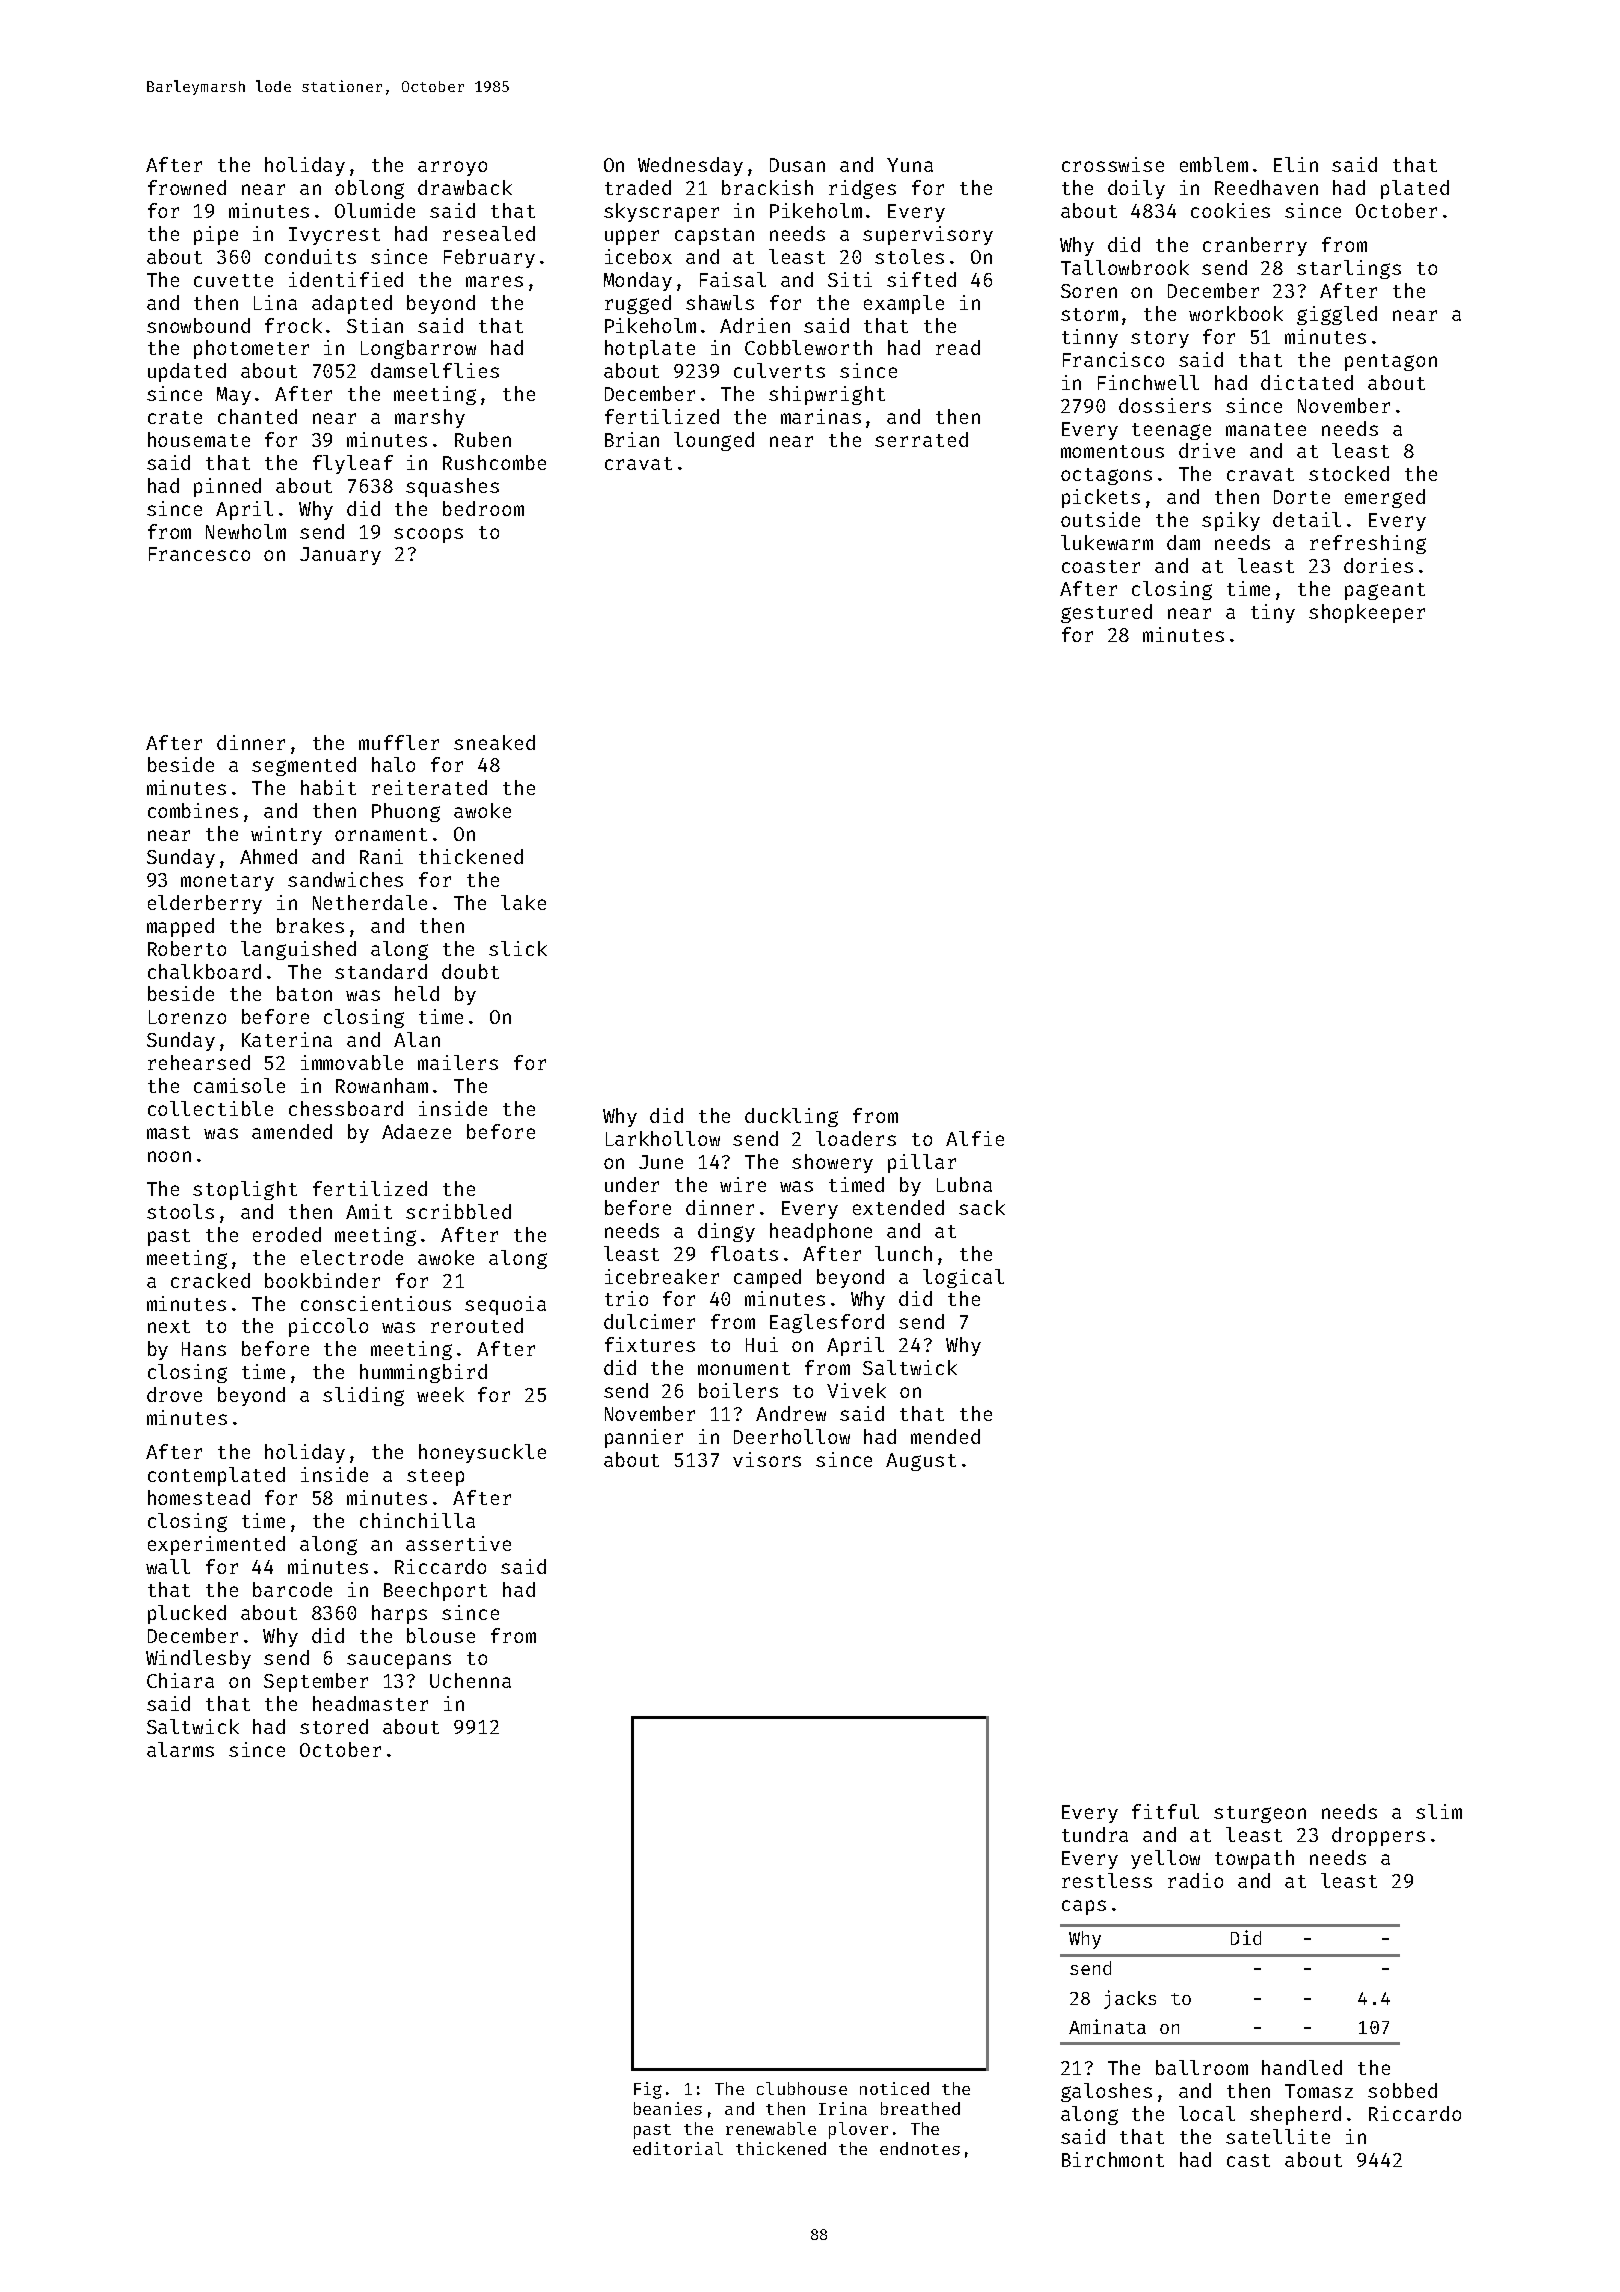 This document has width=1620, height=2292. What do you see at coordinates (648, 2090) in the document?
I see `Fig` at bounding box center [648, 2090].
